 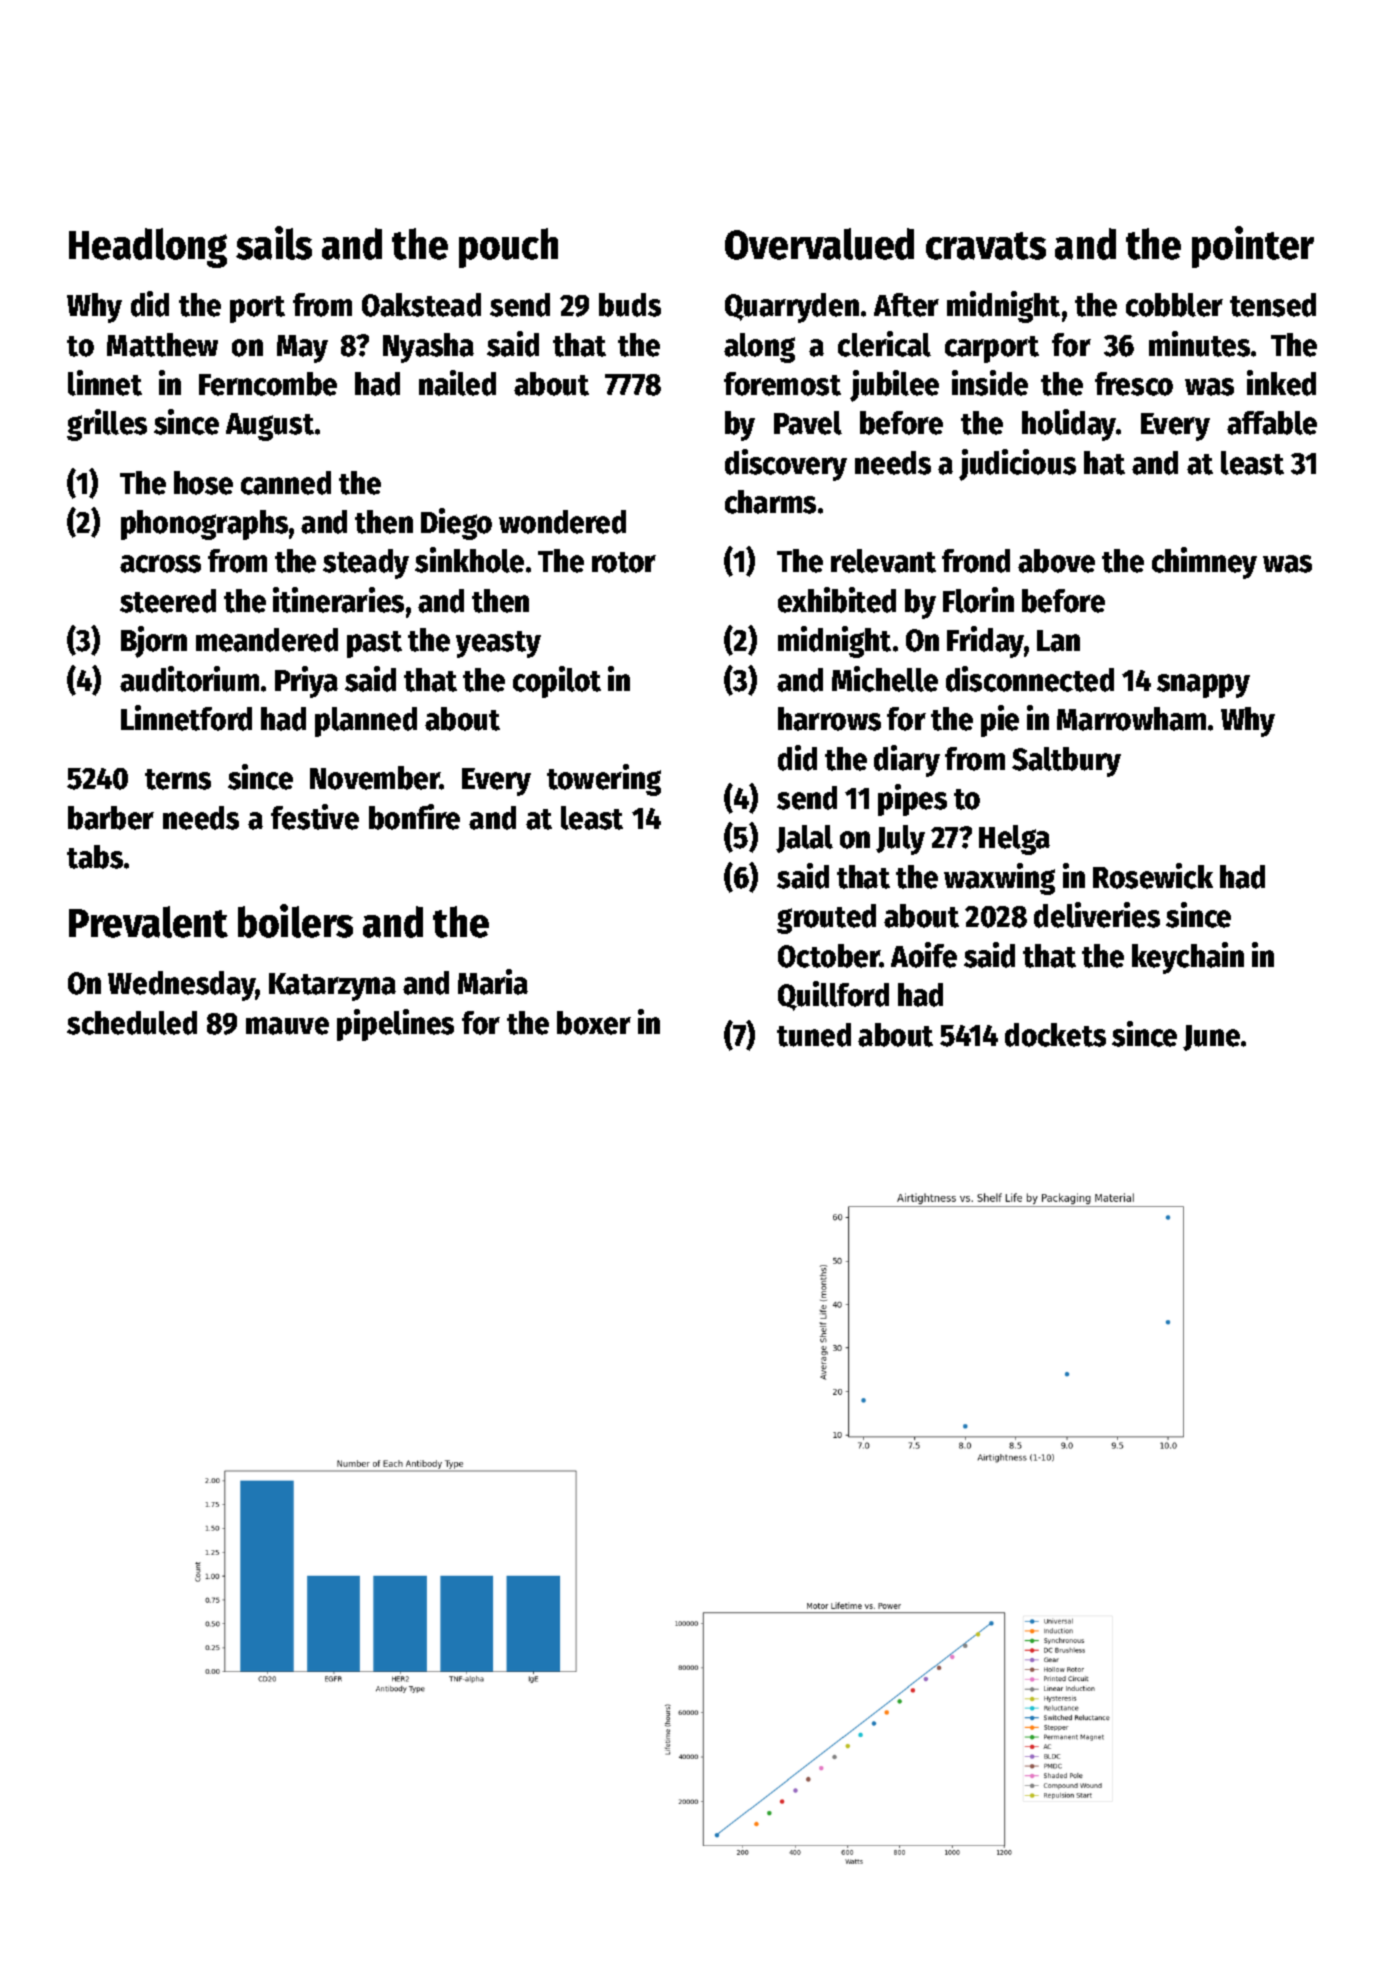 What do you see at coordinates (306, 682) in the screenshot?
I see `Priya` at bounding box center [306, 682].
